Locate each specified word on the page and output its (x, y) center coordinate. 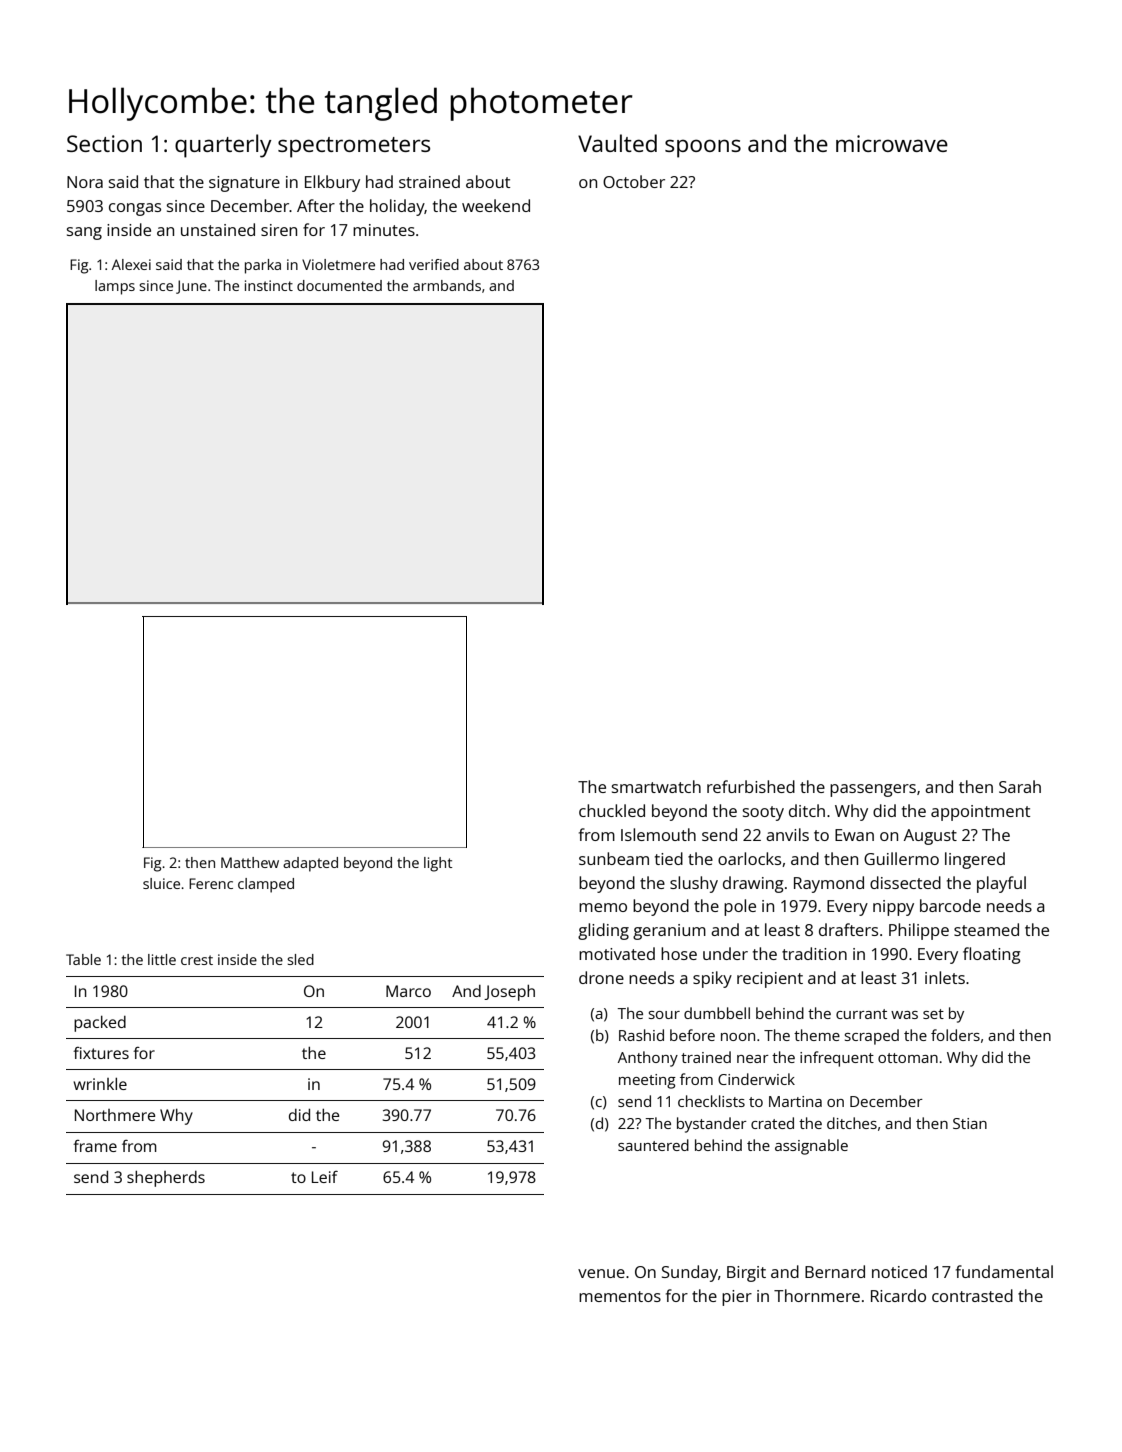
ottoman (908, 1058)
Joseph (509, 993)
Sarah (1020, 786)
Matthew (250, 862)
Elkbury (332, 183)
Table (83, 959)
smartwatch (656, 786)
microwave (892, 143)
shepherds (166, 1179)
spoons (703, 148)
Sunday (690, 1273)
